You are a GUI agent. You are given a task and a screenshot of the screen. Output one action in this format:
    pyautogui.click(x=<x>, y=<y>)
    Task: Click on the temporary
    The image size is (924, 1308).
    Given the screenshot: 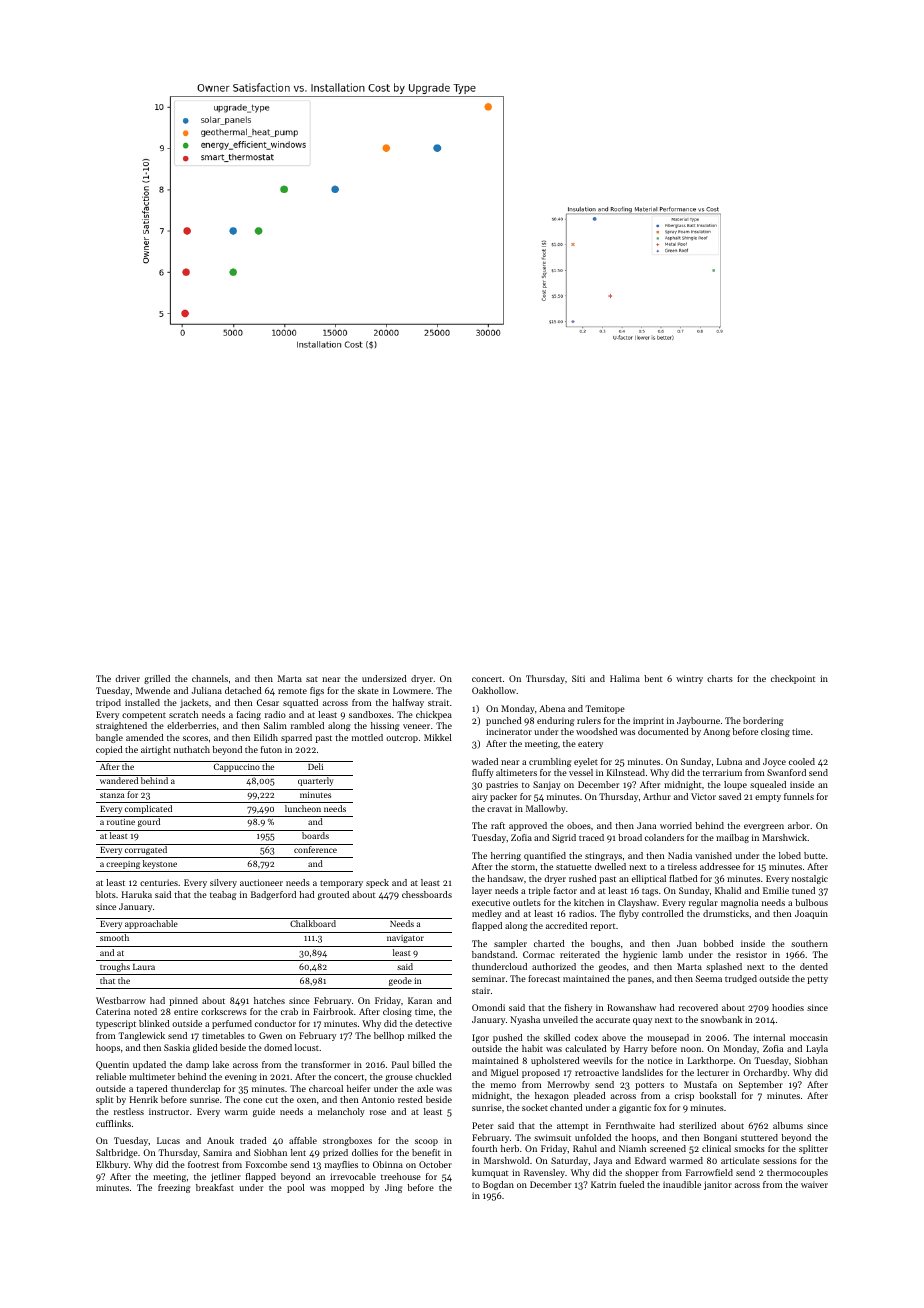 What is the action you would take?
    pyautogui.click(x=341, y=884)
